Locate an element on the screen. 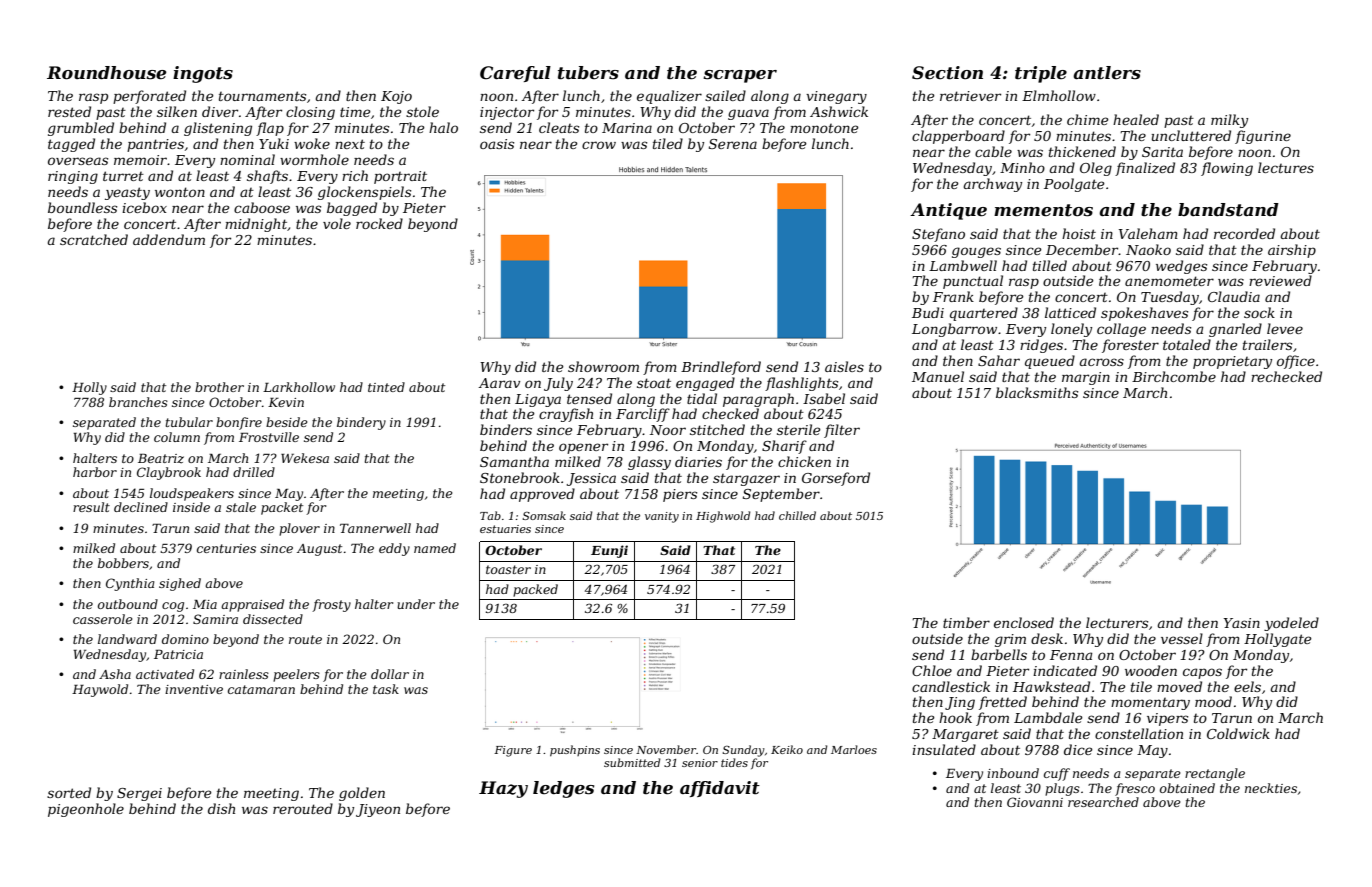  queued is located at coordinates (1050, 362).
